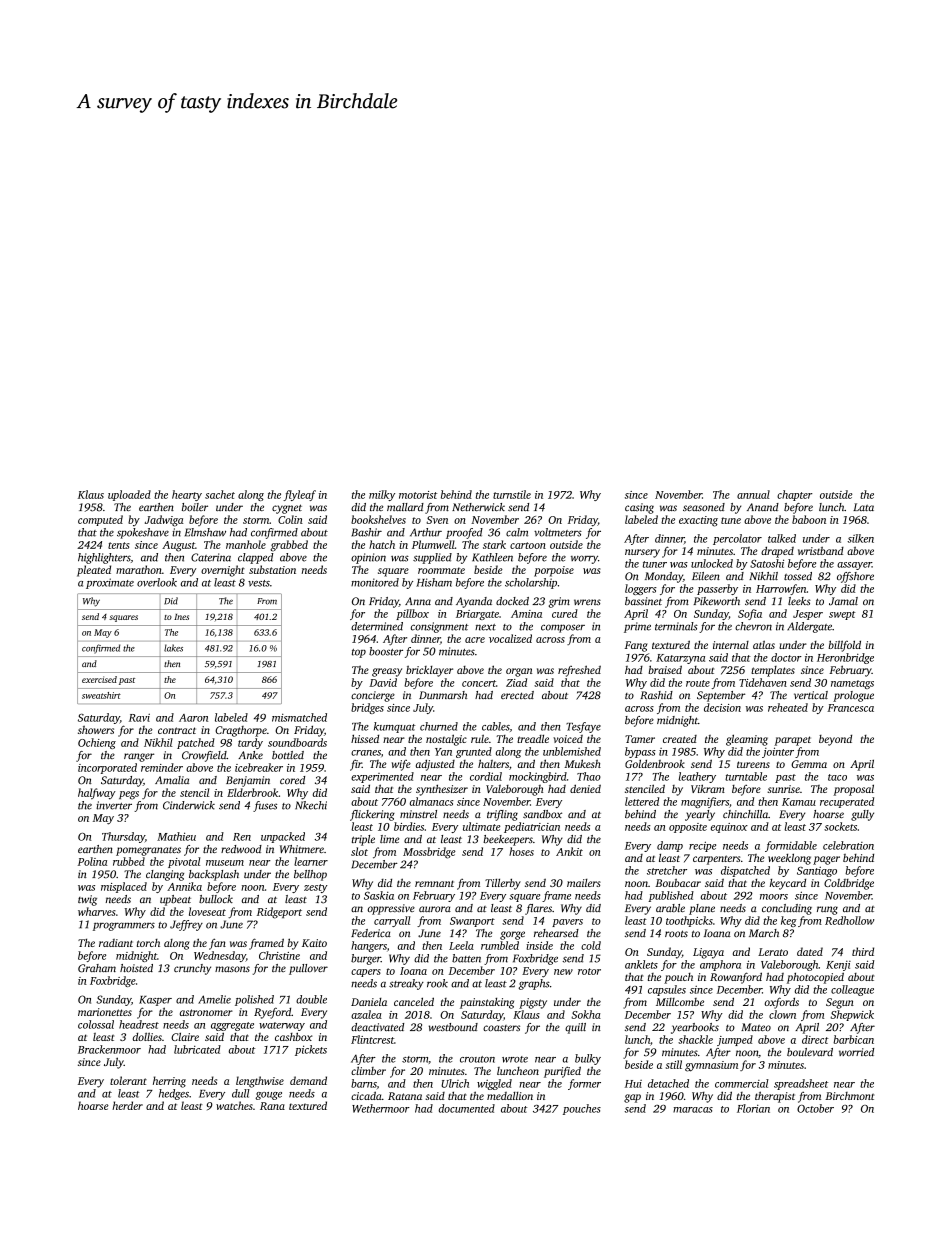 This page has width=952, height=1233. I want to click on crouton, so click(477, 1059).
